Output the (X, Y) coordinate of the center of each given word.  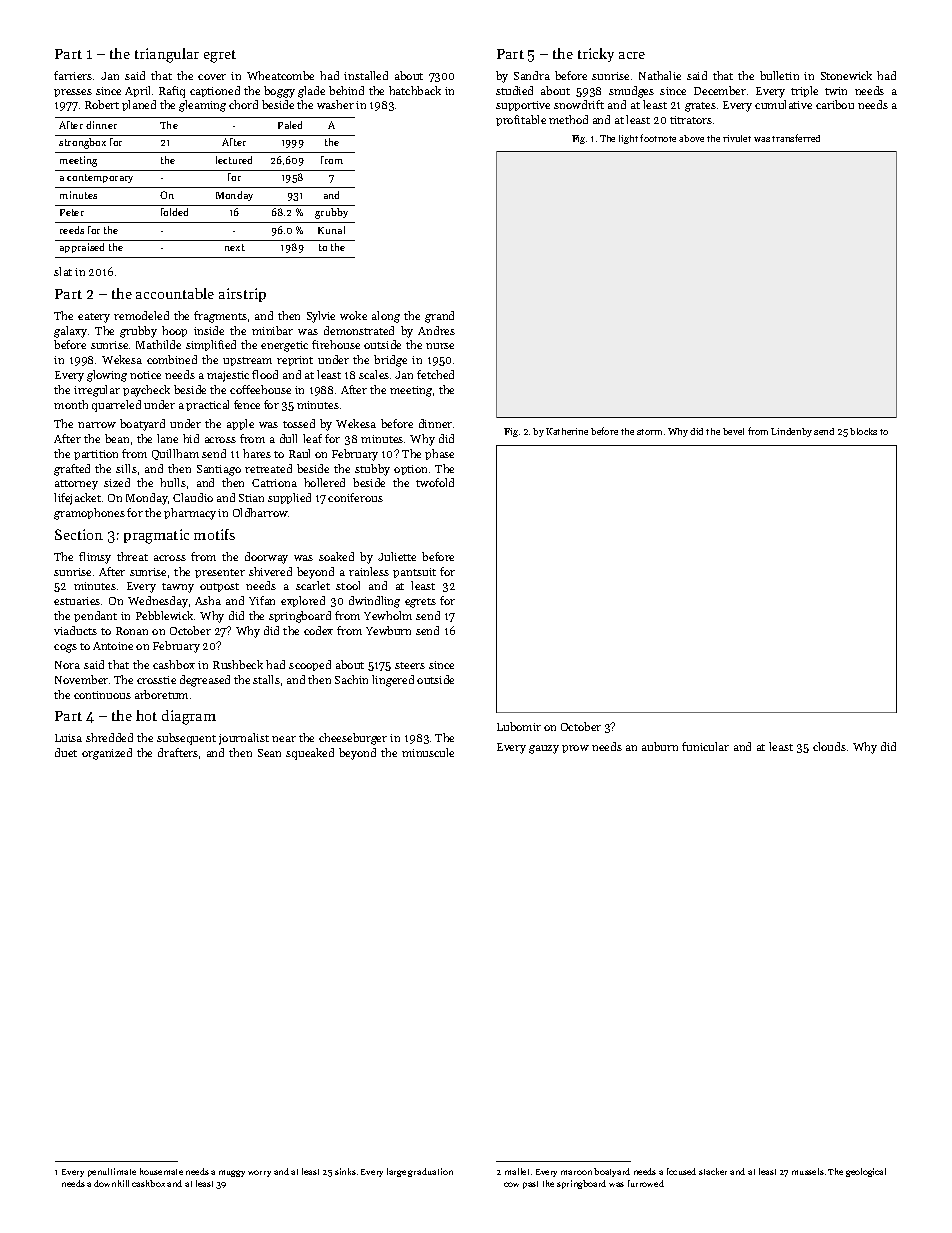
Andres (436, 330)
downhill (111, 1183)
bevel (733, 431)
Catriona (274, 483)
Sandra (532, 75)
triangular (167, 55)
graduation (430, 1172)
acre (632, 55)
